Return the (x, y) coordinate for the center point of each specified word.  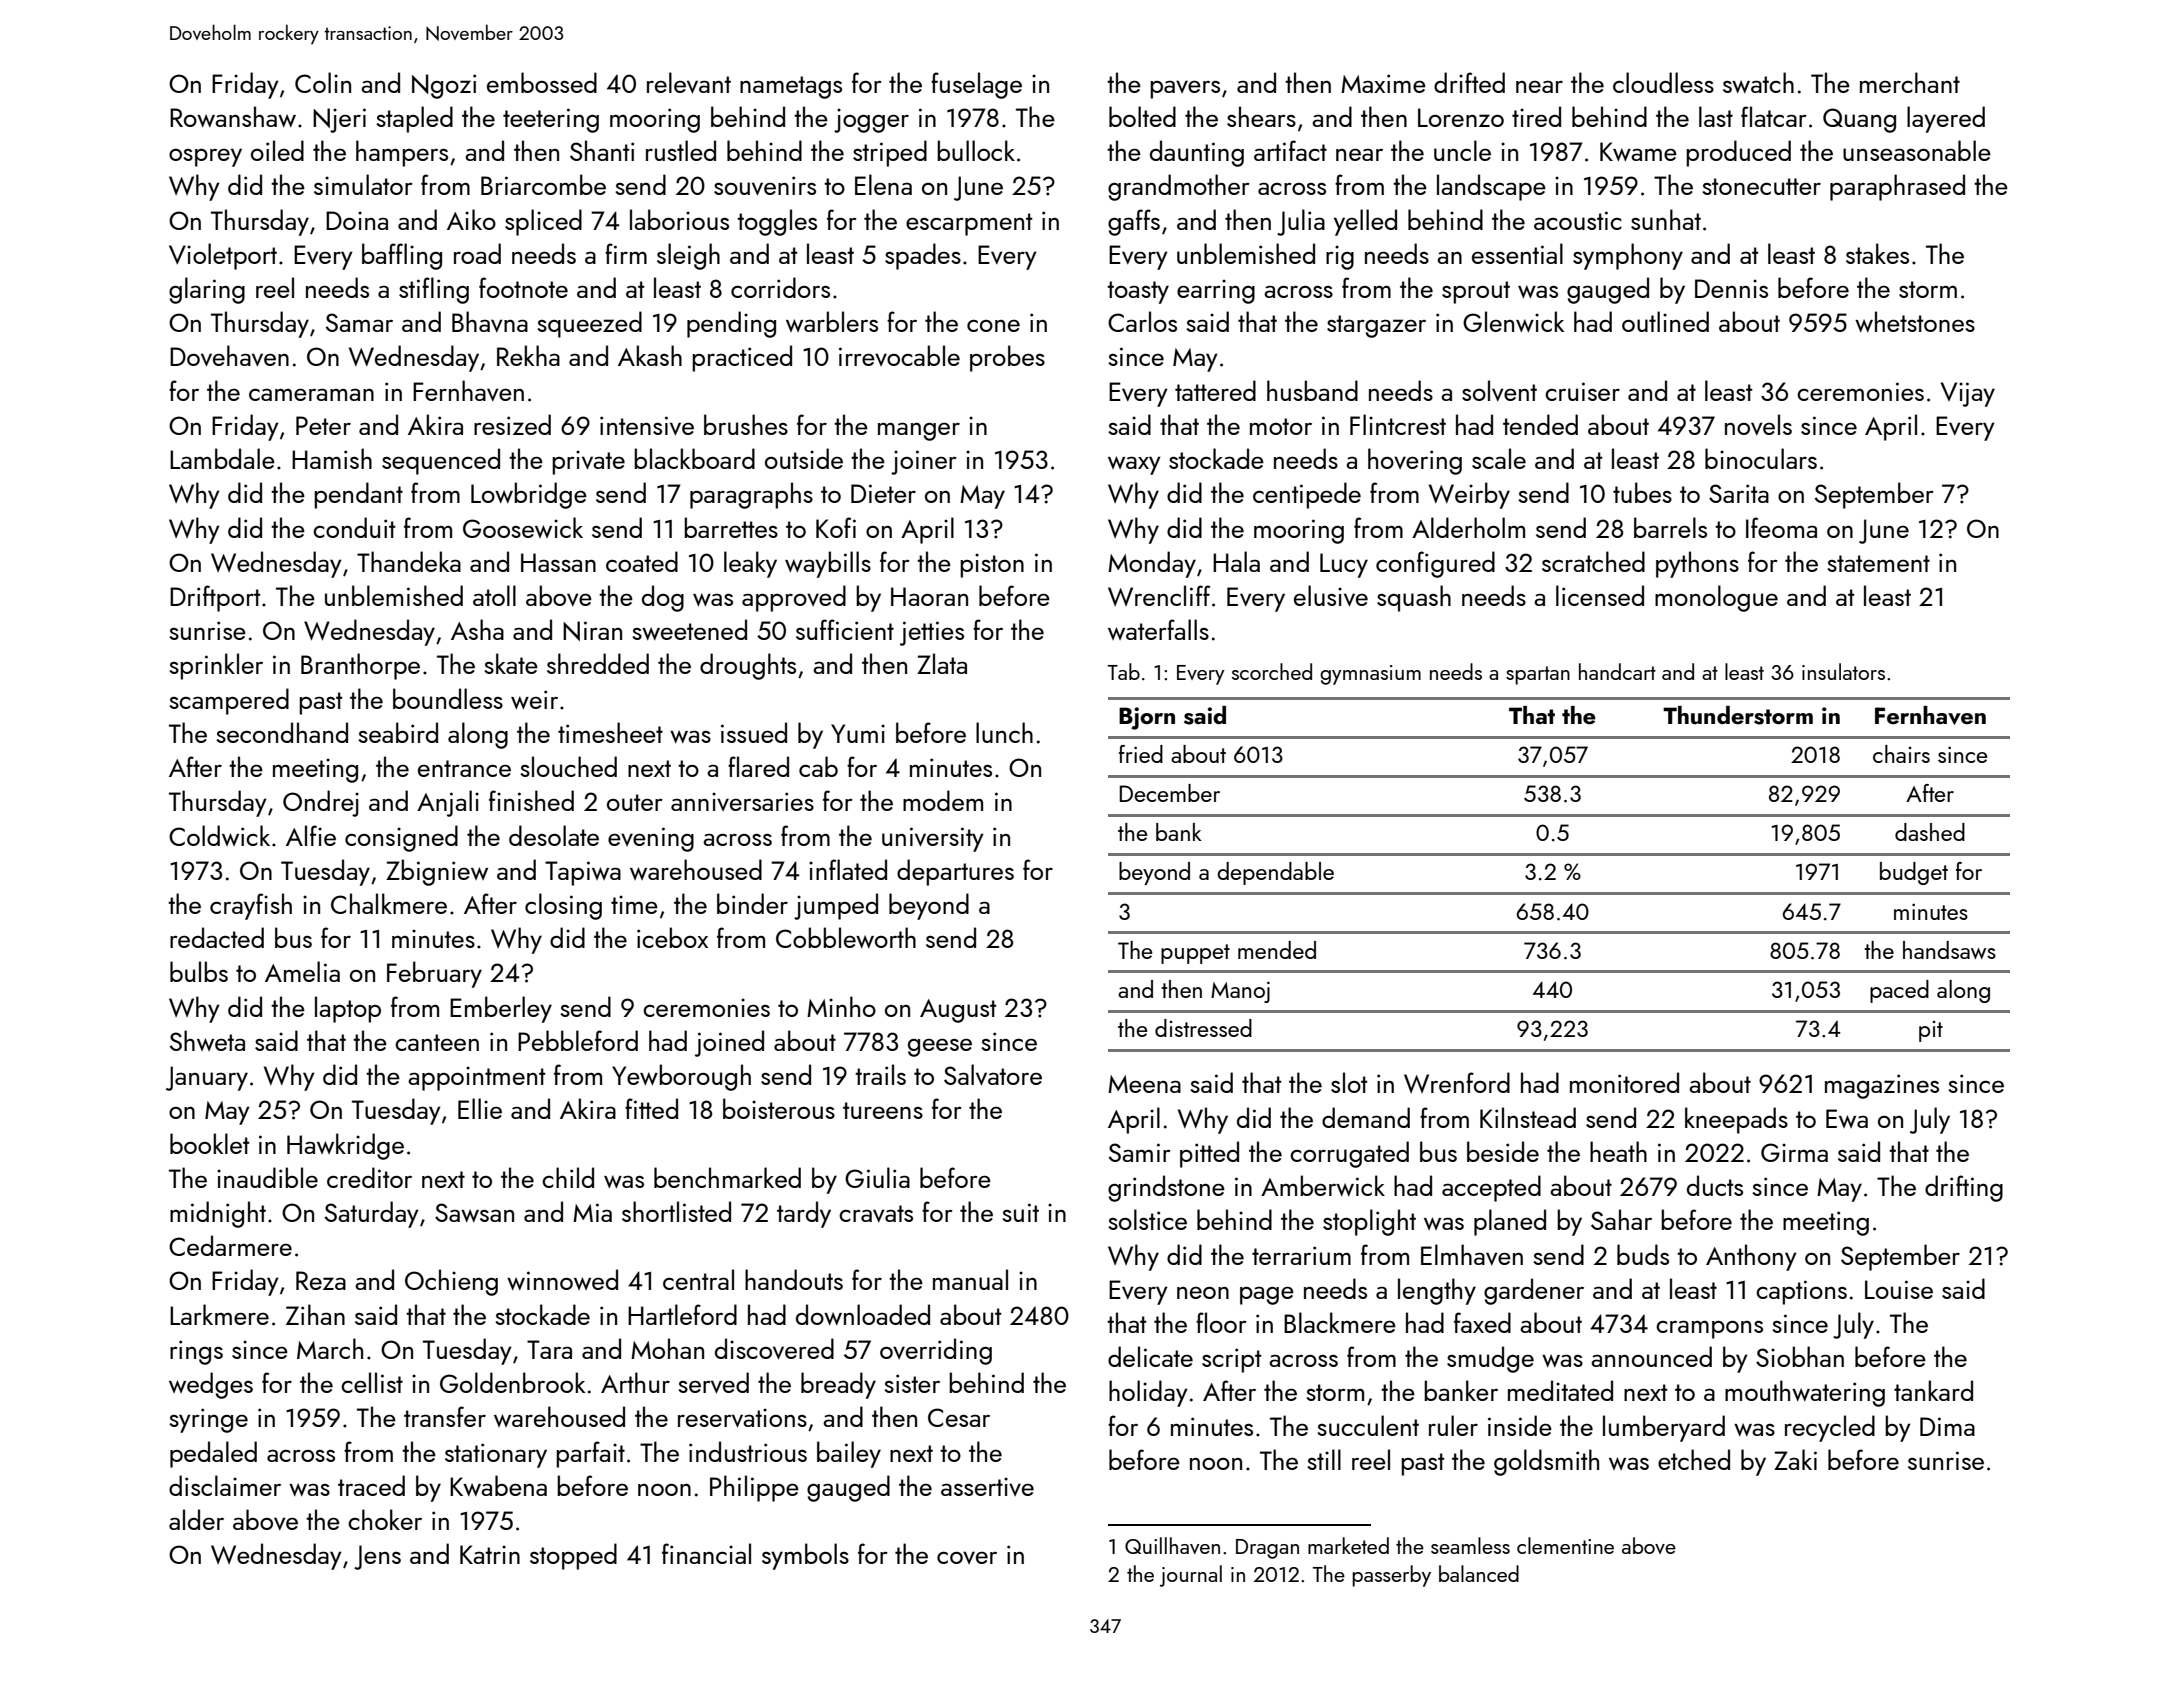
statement (1878, 563)
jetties (932, 633)
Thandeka (409, 561)
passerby (1391, 1576)
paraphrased (1897, 187)
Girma (1794, 1152)
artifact (1290, 150)
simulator (363, 184)
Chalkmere (389, 903)
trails (880, 1074)
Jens (377, 1557)
